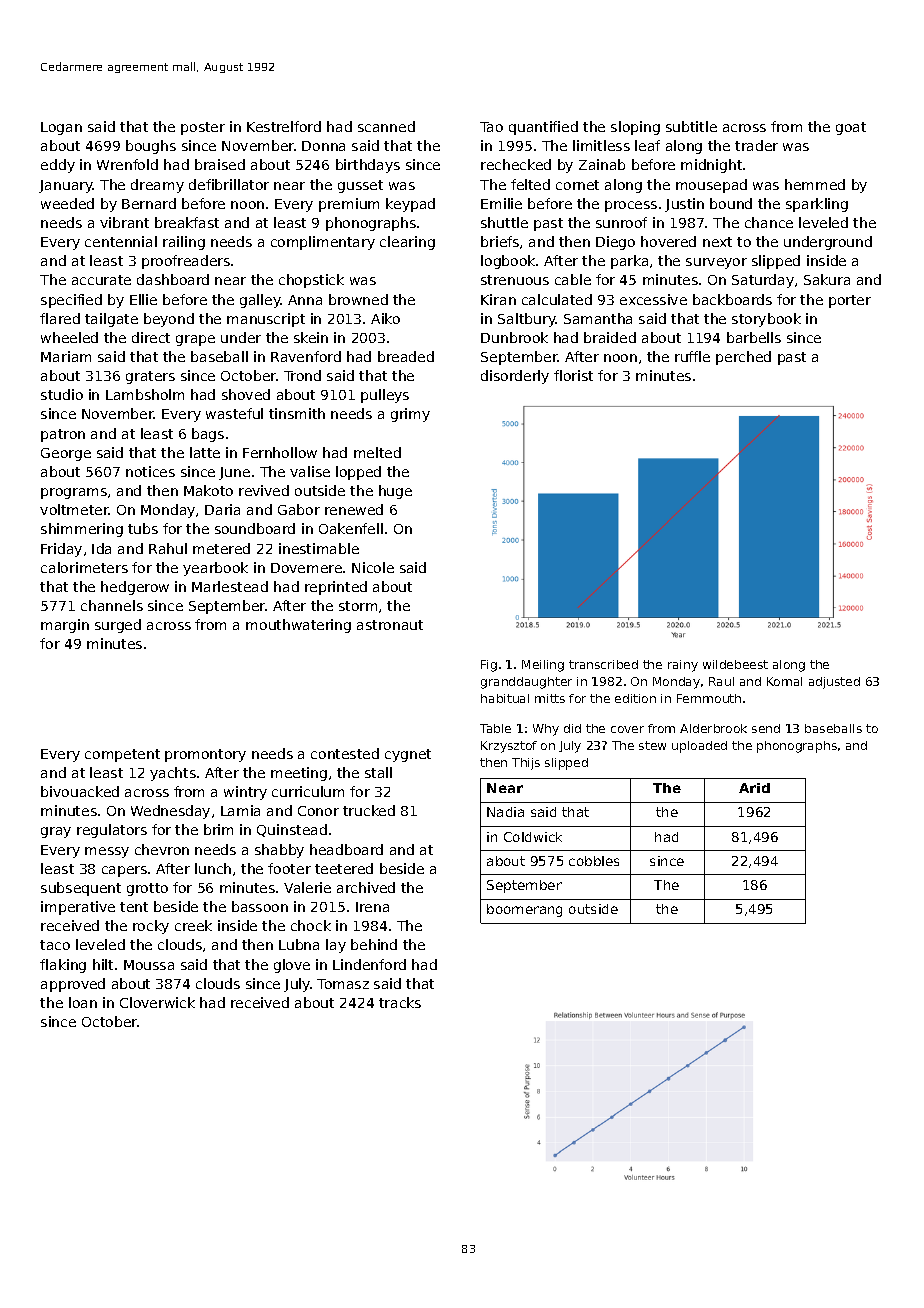 The width and height of the page is (924, 1308). What do you see at coordinates (834, 683) in the page?
I see `adjusted` at bounding box center [834, 683].
